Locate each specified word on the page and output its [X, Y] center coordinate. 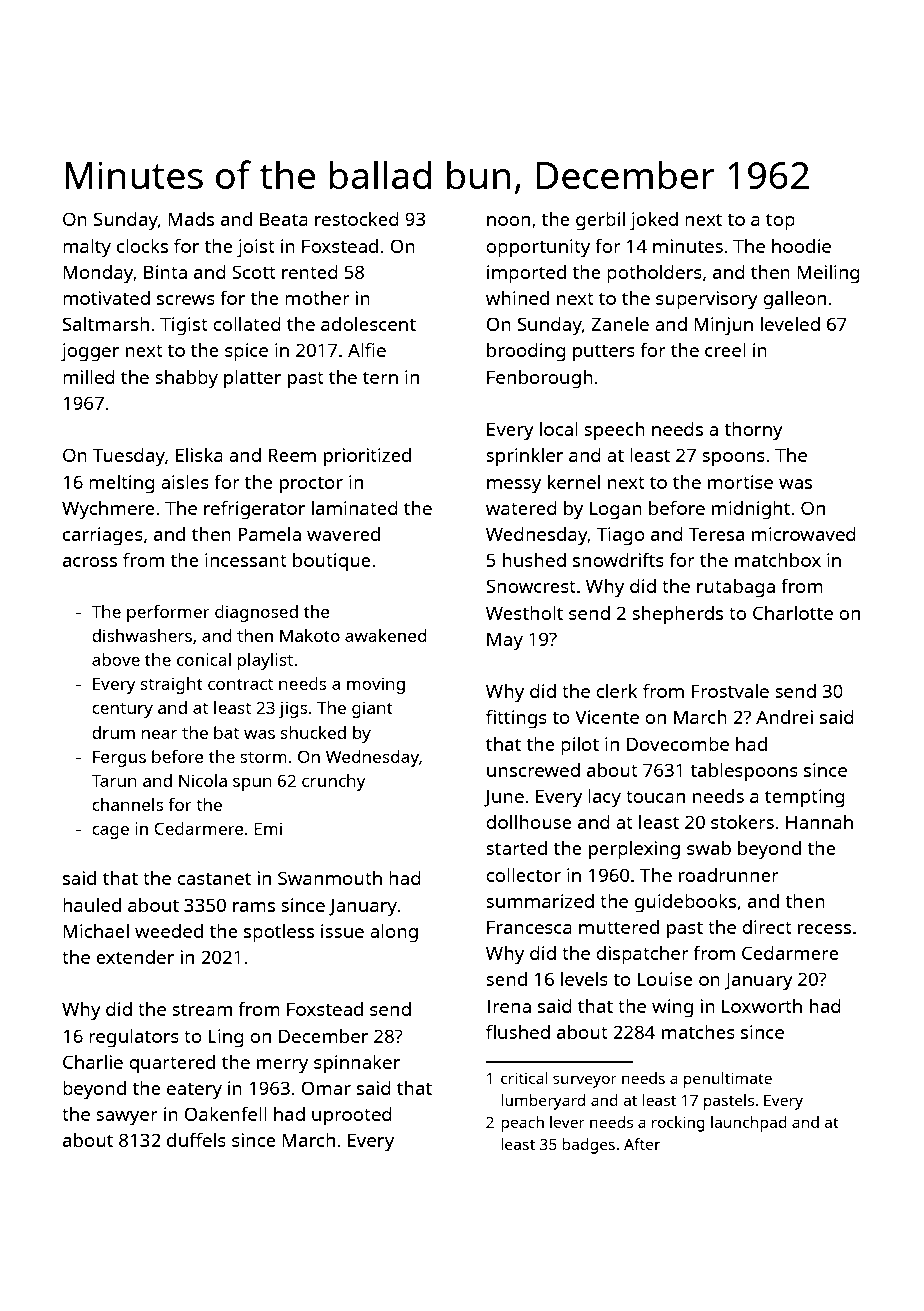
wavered [343, 534]
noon [508, 221]
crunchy [334, 782]
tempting [805, 798]
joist [256, 248]
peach [522, 1124]
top [780, 222]
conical [204, 659]
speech [614, 431]
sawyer [127, 1118]
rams [254, 907]
